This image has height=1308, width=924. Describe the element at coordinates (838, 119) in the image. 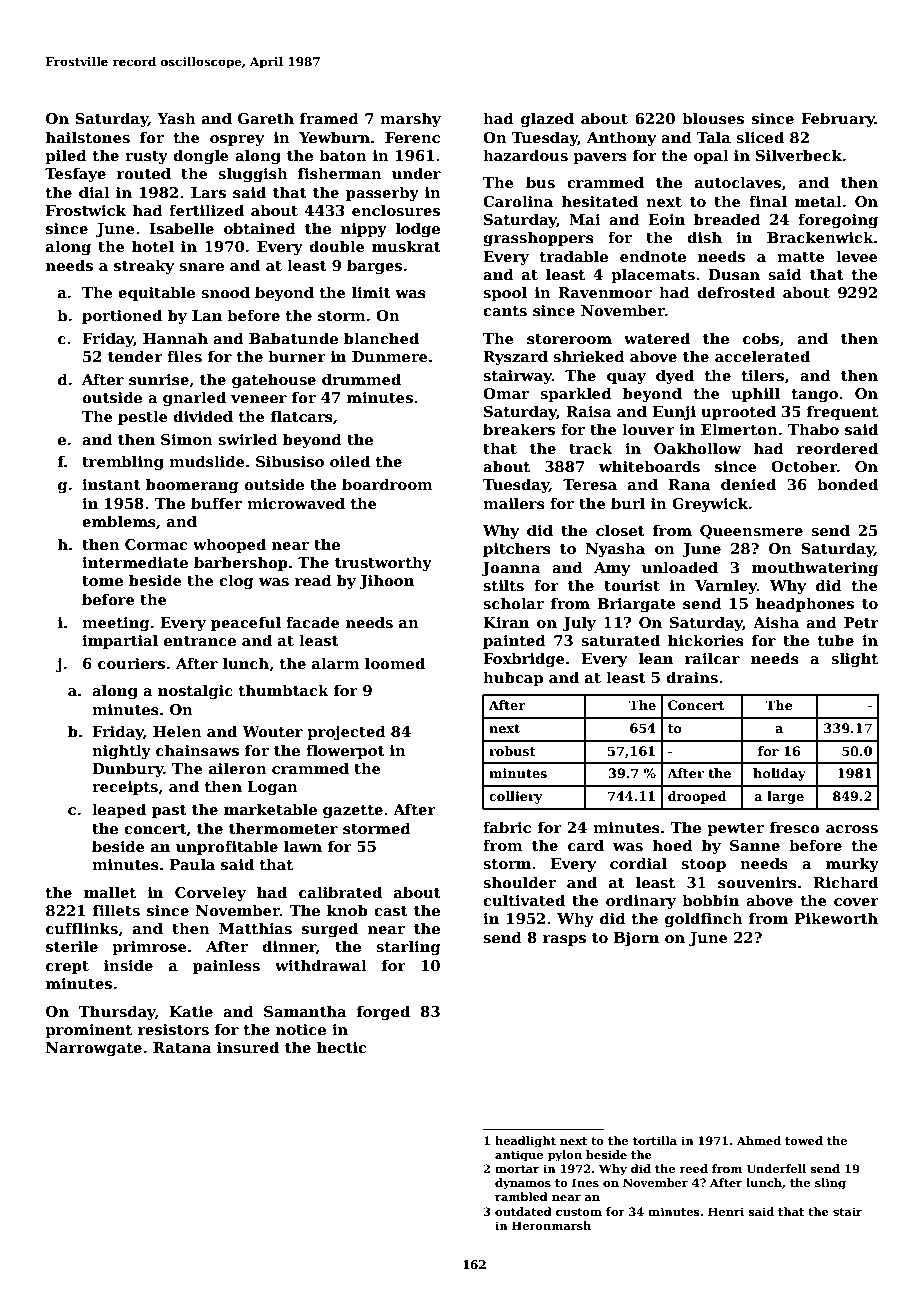

I see `February` at that location.
